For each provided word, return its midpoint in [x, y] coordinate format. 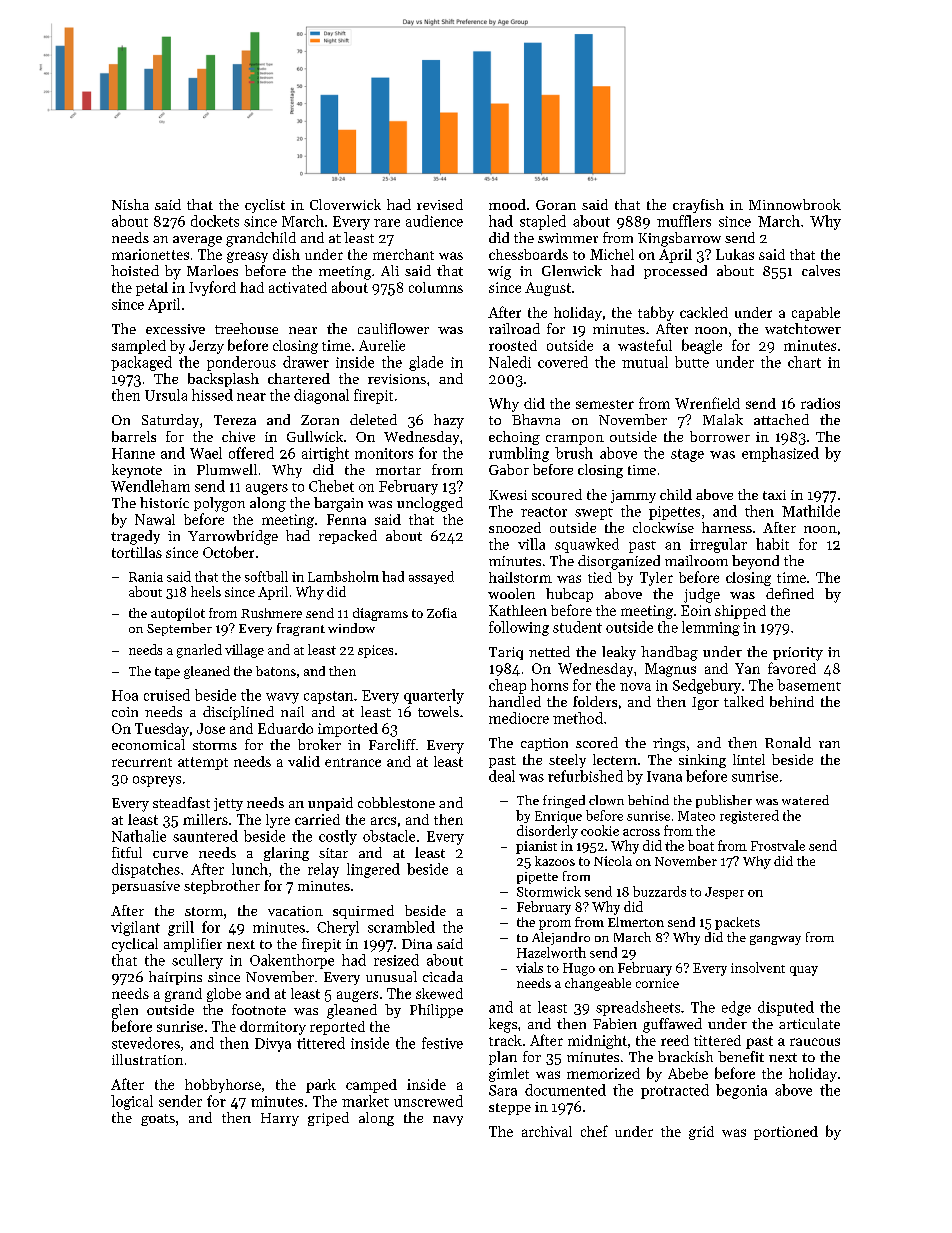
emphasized [780, 454]
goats [158, 1120]
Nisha [130, 204]
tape [167, 673]
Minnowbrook [795, 204]
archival [547, 1131]
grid [701, 1133]
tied [600, 577]
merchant [403, 254]
